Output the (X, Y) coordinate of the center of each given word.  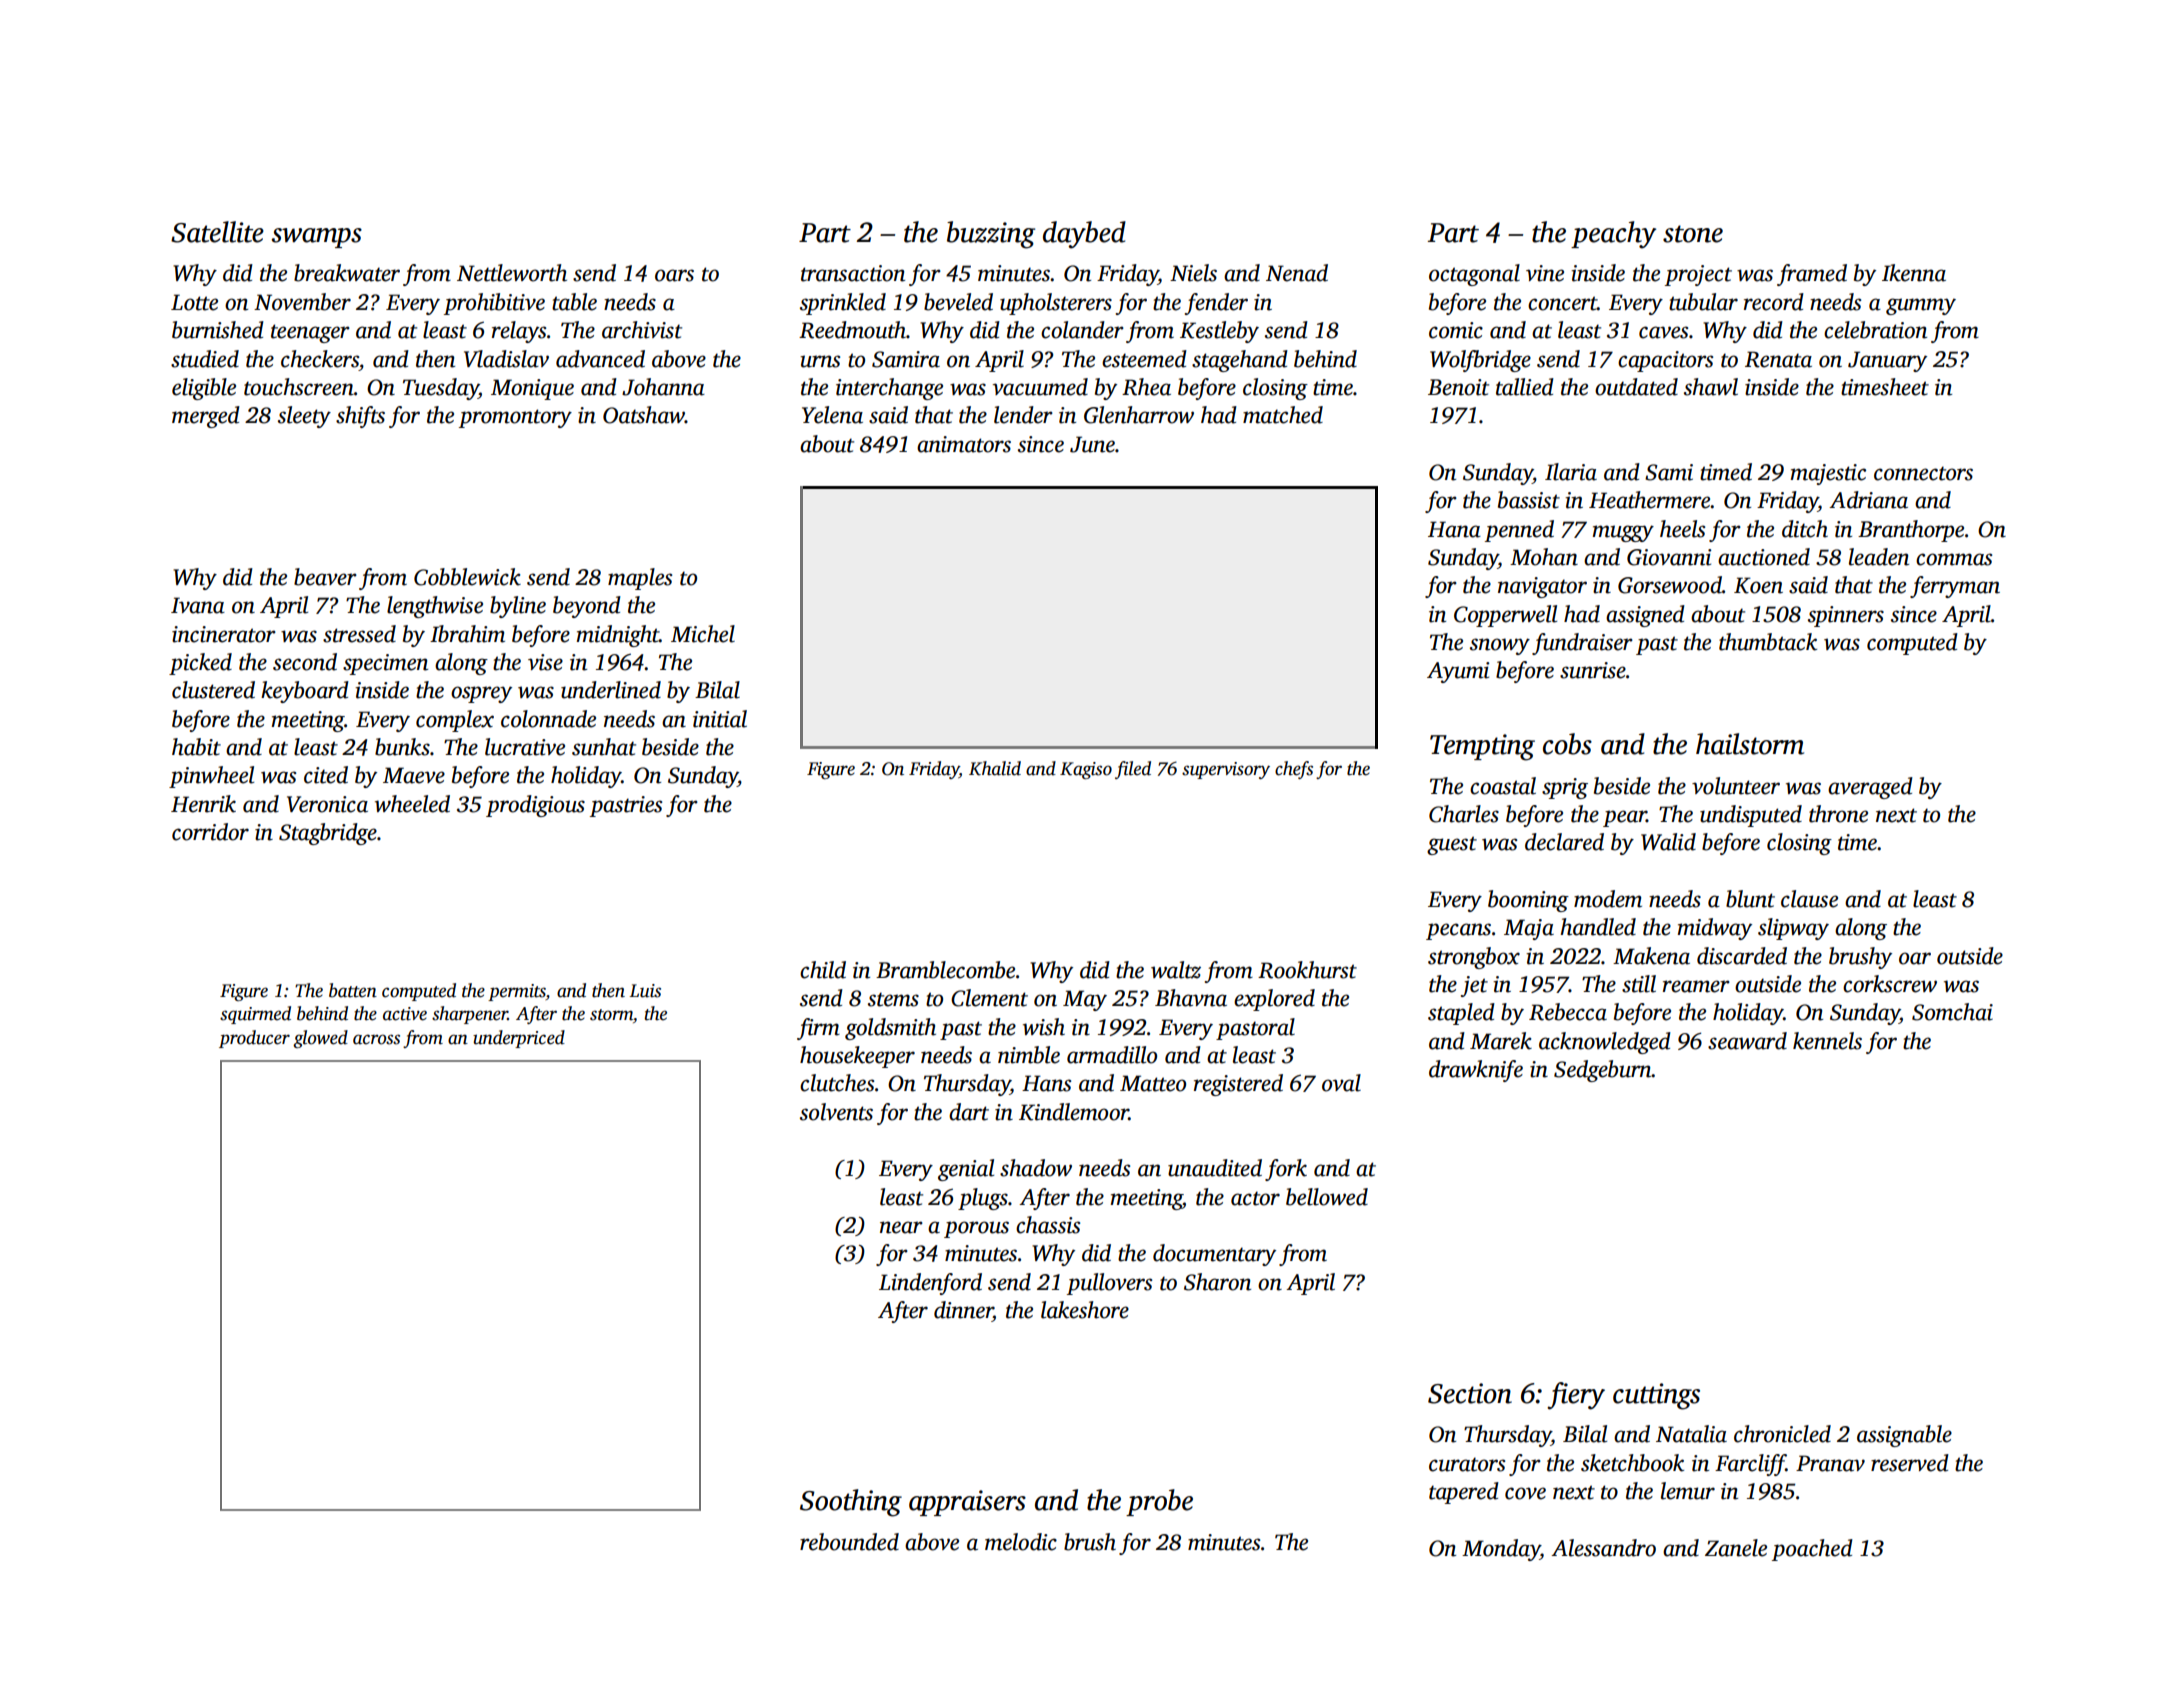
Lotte (194, 302)
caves (1663, 332)
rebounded (849, 1542)
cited (326, 775)
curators (1467, 1464)
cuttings (1656, 1396)
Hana (1454, 529)
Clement (989, 998)
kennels (1827, 1041)
